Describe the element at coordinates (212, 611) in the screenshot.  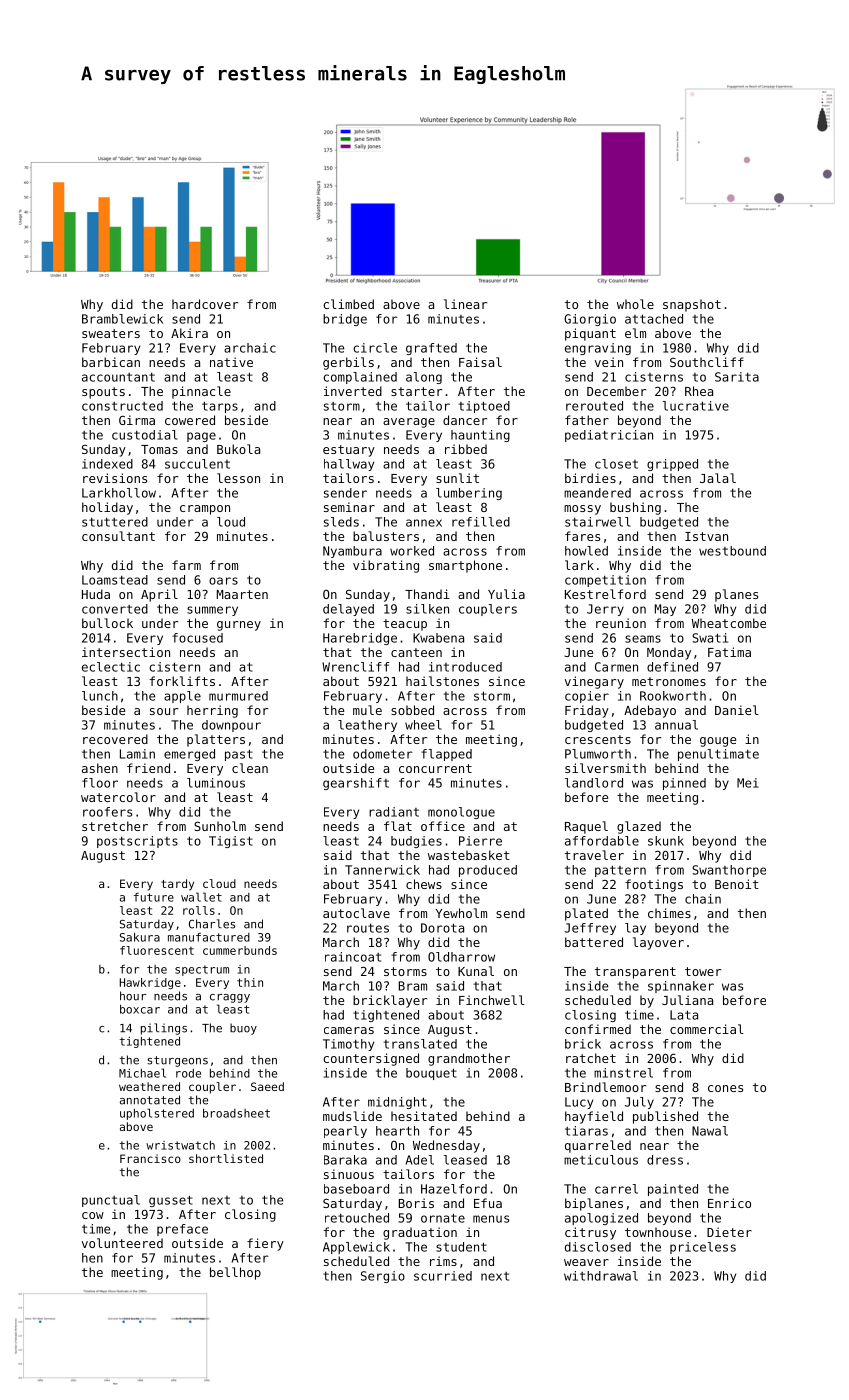
I see `summery` at that location.
